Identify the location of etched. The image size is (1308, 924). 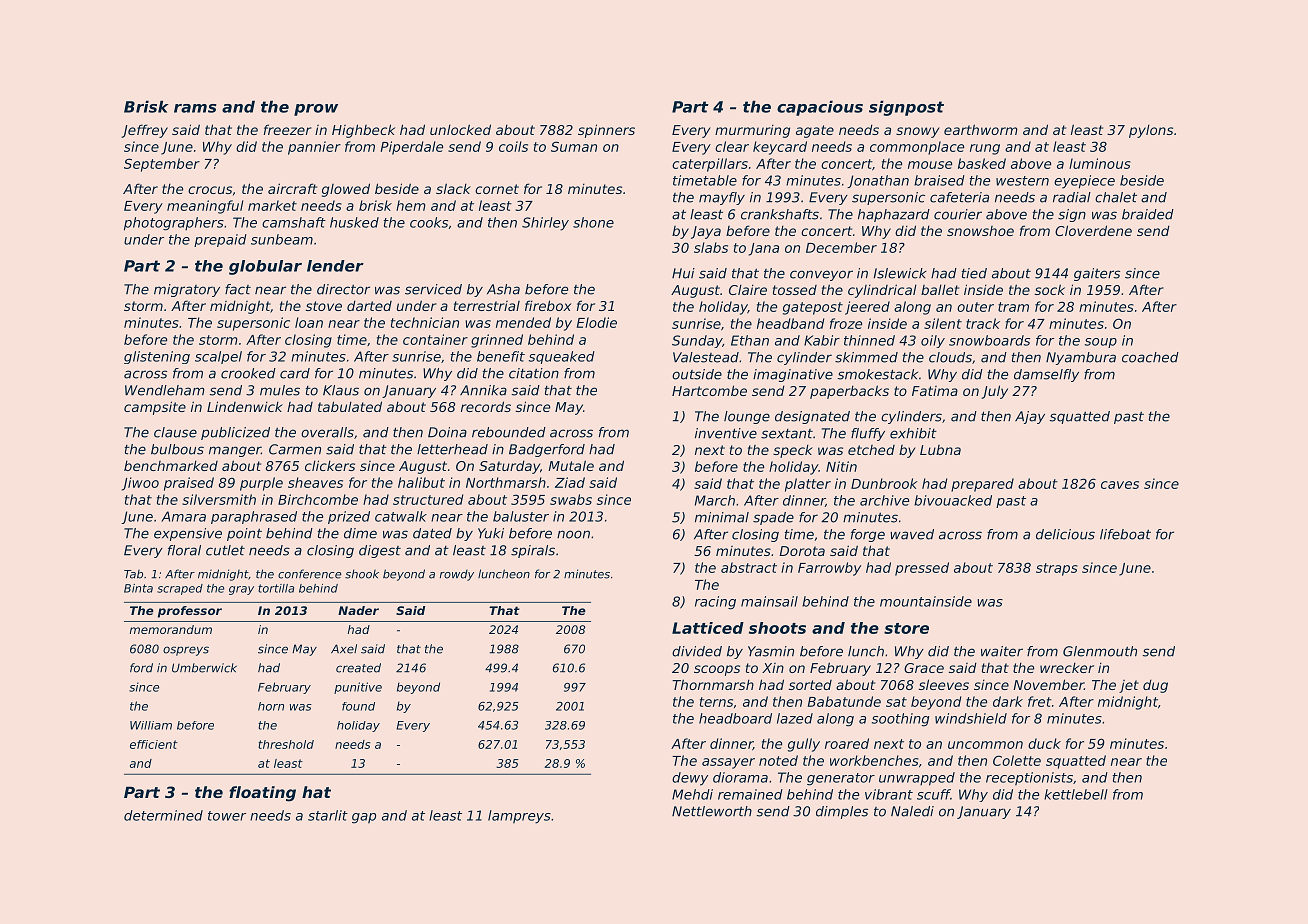
(871, 450).
